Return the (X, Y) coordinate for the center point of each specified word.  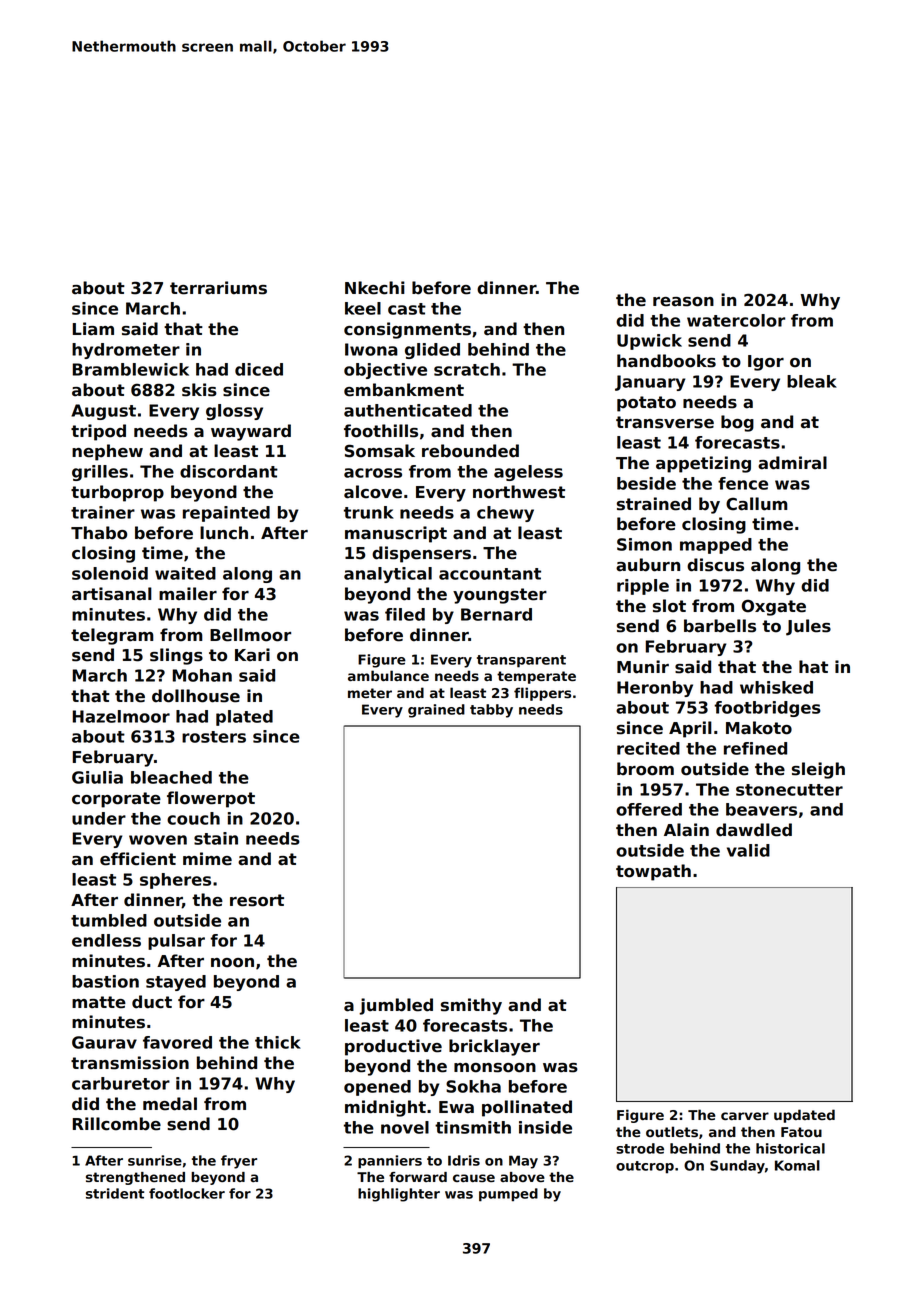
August (103, 412)
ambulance (388, 675)
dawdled (754, 830)
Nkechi (375, 288)
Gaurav (104, 1042)
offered (649, 809)
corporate (116, 800)
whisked (776, 687)
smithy (471, 1006)
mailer (188, 594)
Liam (93, 329)
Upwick (649, 342)
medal (170, 1104)
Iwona (371, 349)
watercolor (736, 320)
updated (804, 1116)
